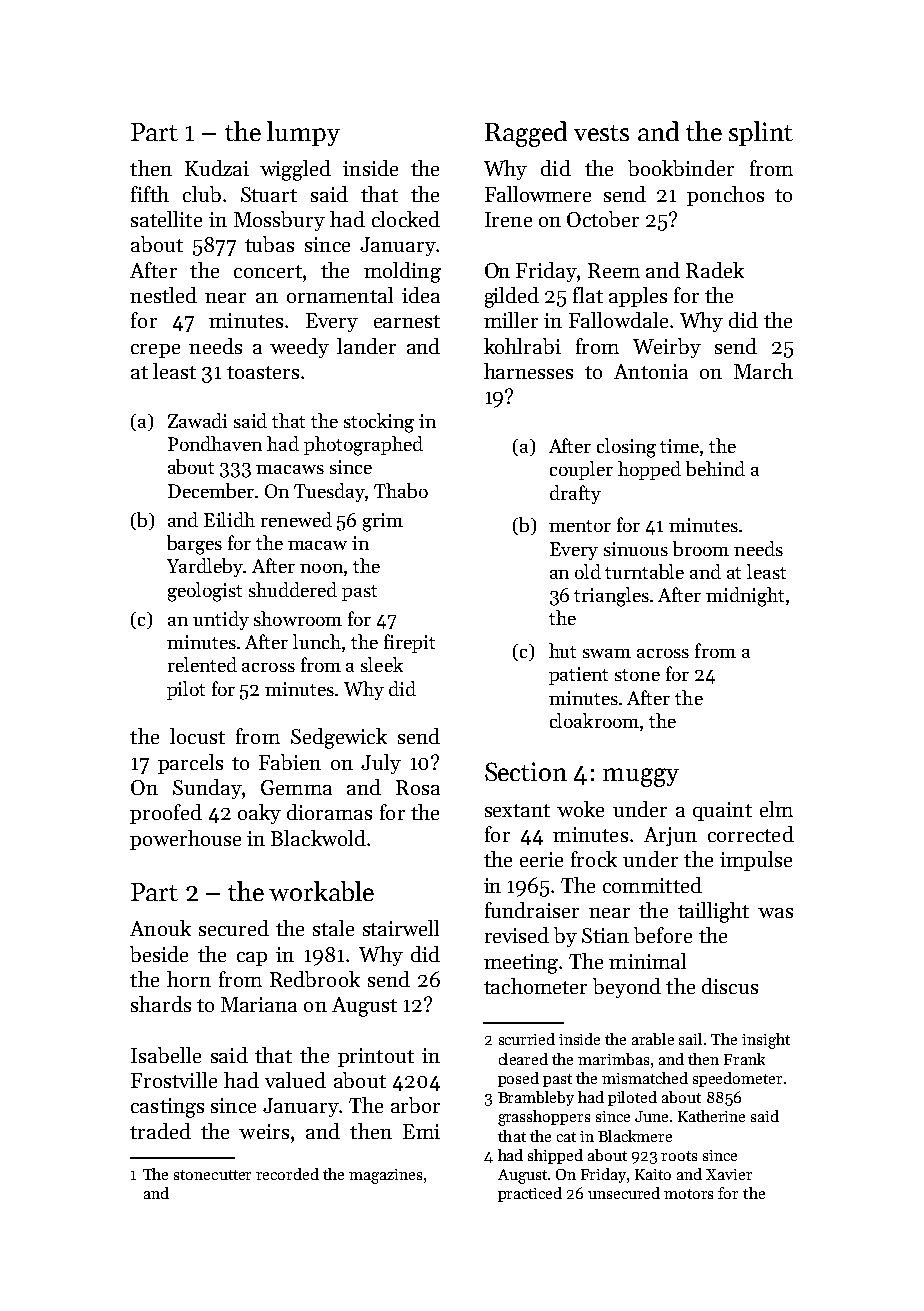 This screenshot has width=924, height=1311. What do you see at coordinates (252, 959) in the screenshot?
I see `cap` at bounding box center [252, 959].
